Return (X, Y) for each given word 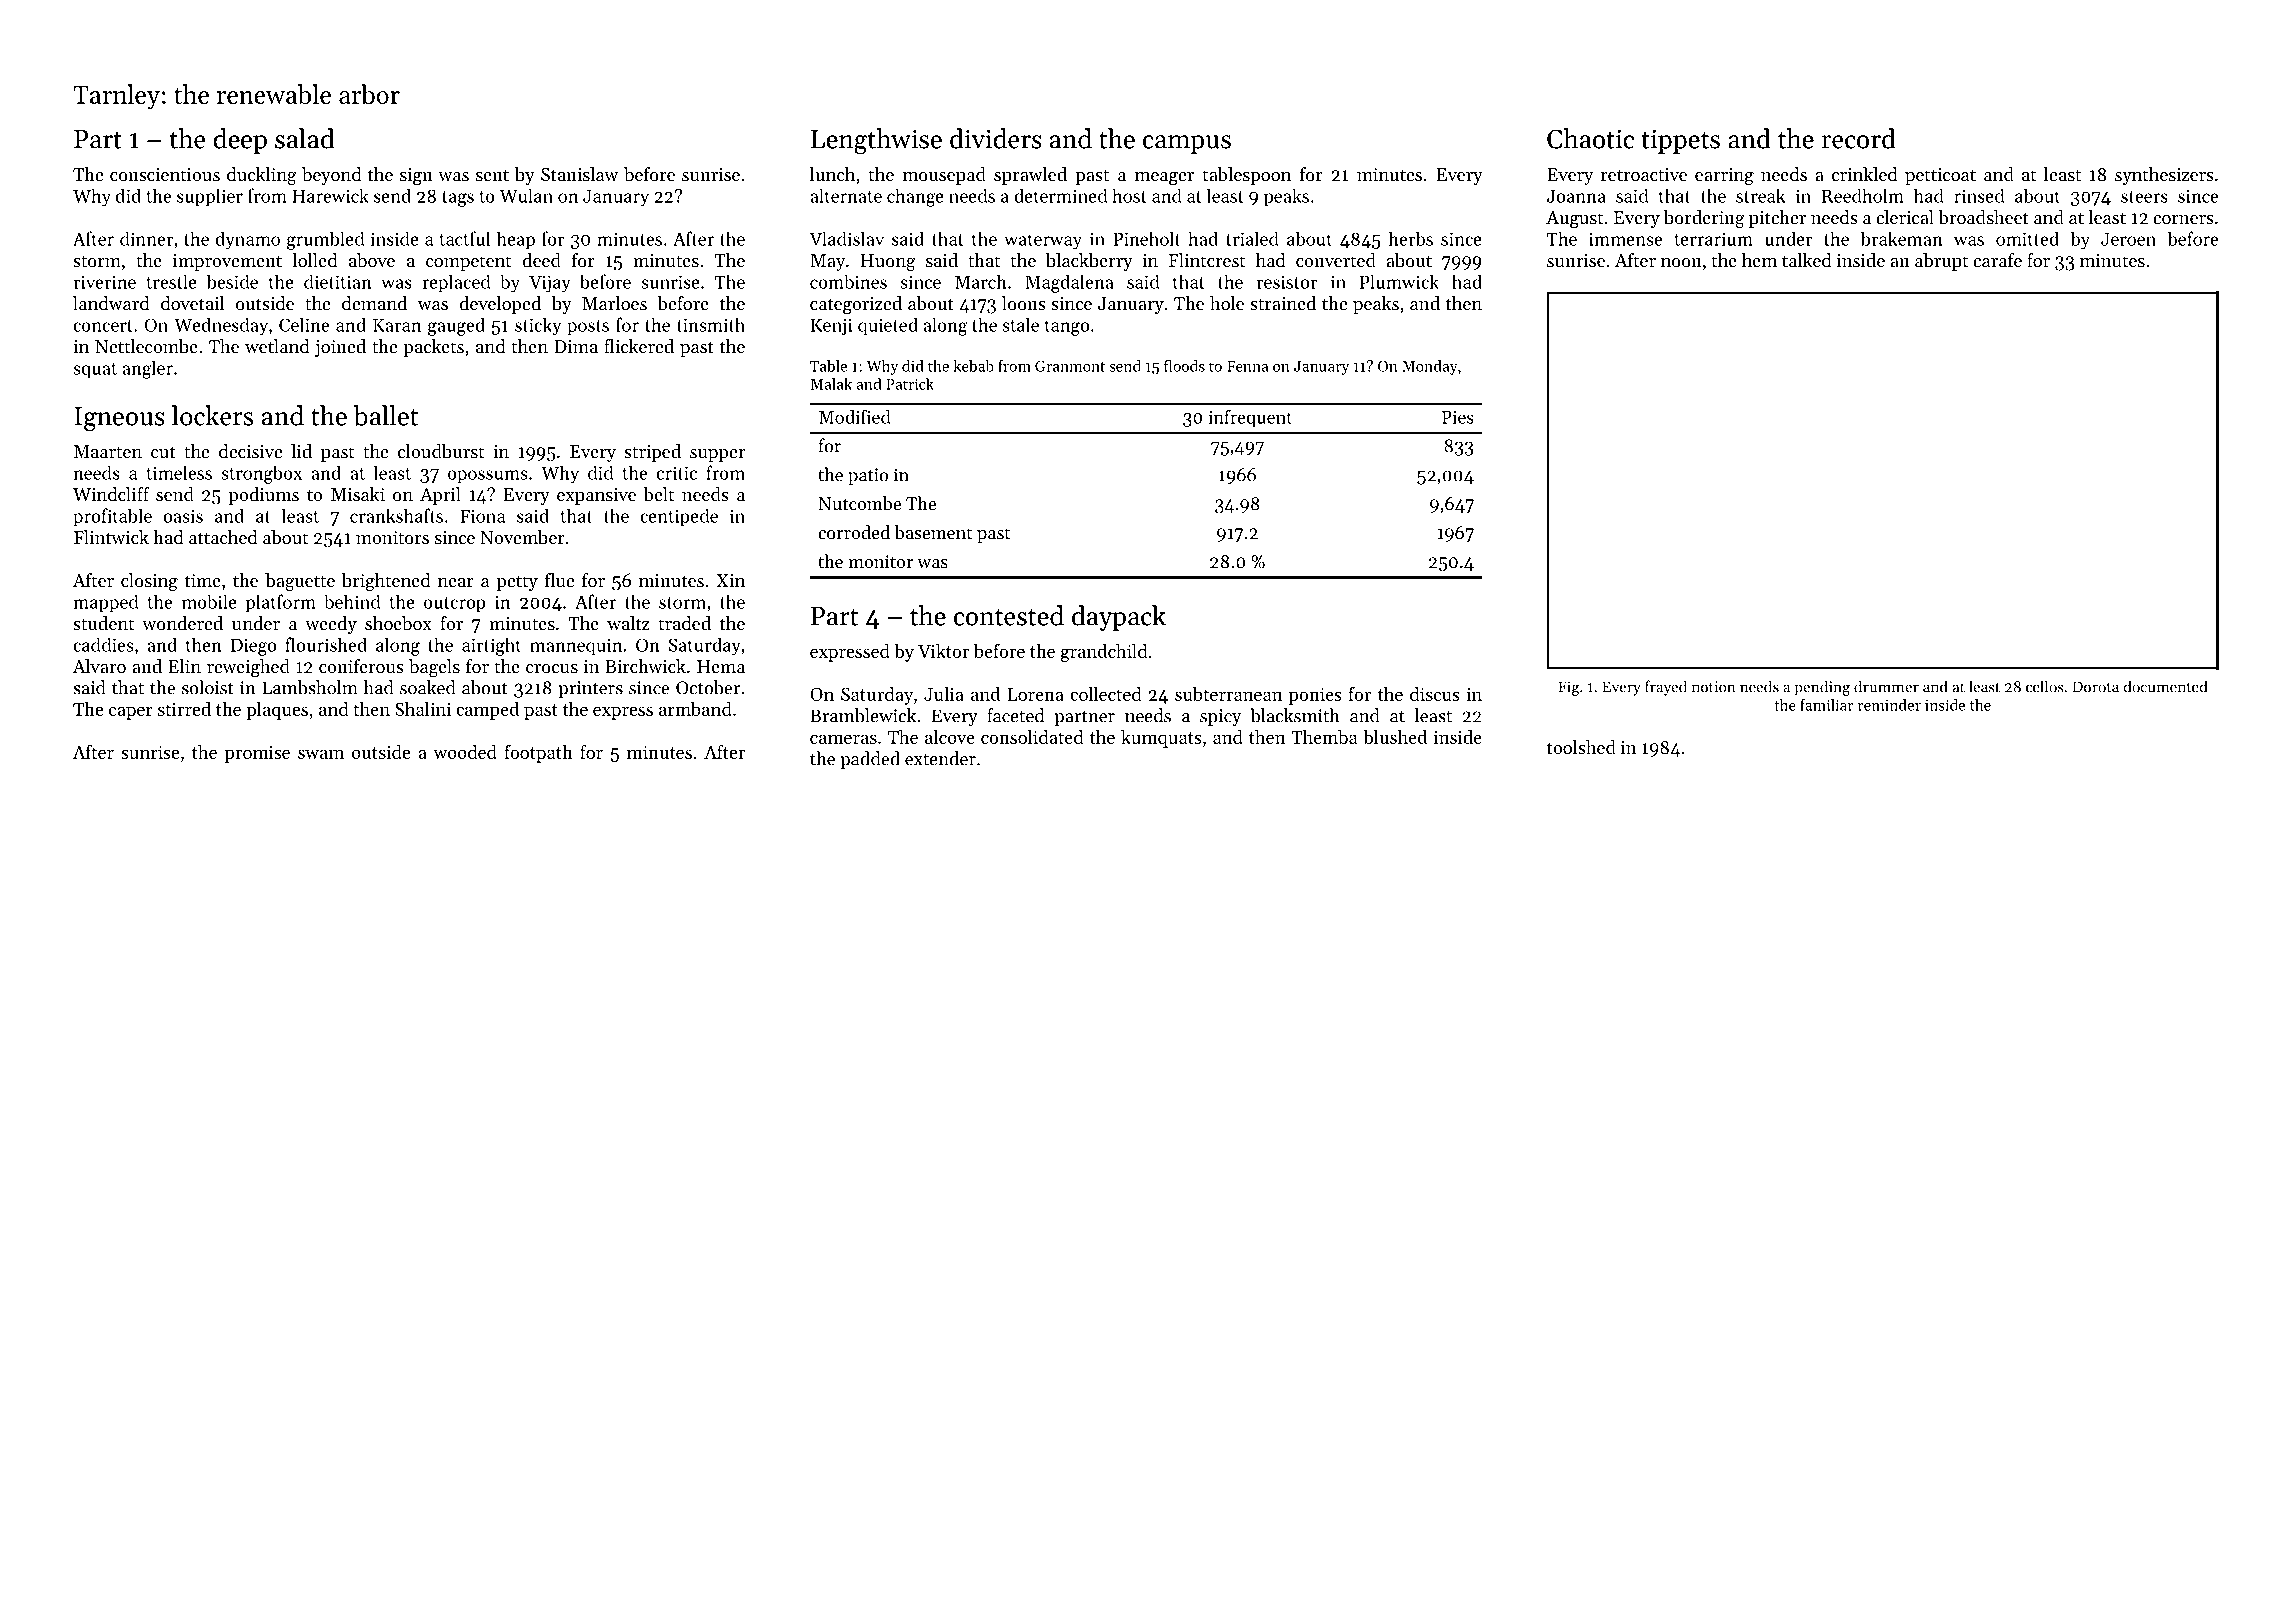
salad (304, 138)
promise (257, 754)
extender (940, 758)
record (1858, 138)
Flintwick (111, 537)
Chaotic (1590, 138)
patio (868, 476)
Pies (1458, 417)
